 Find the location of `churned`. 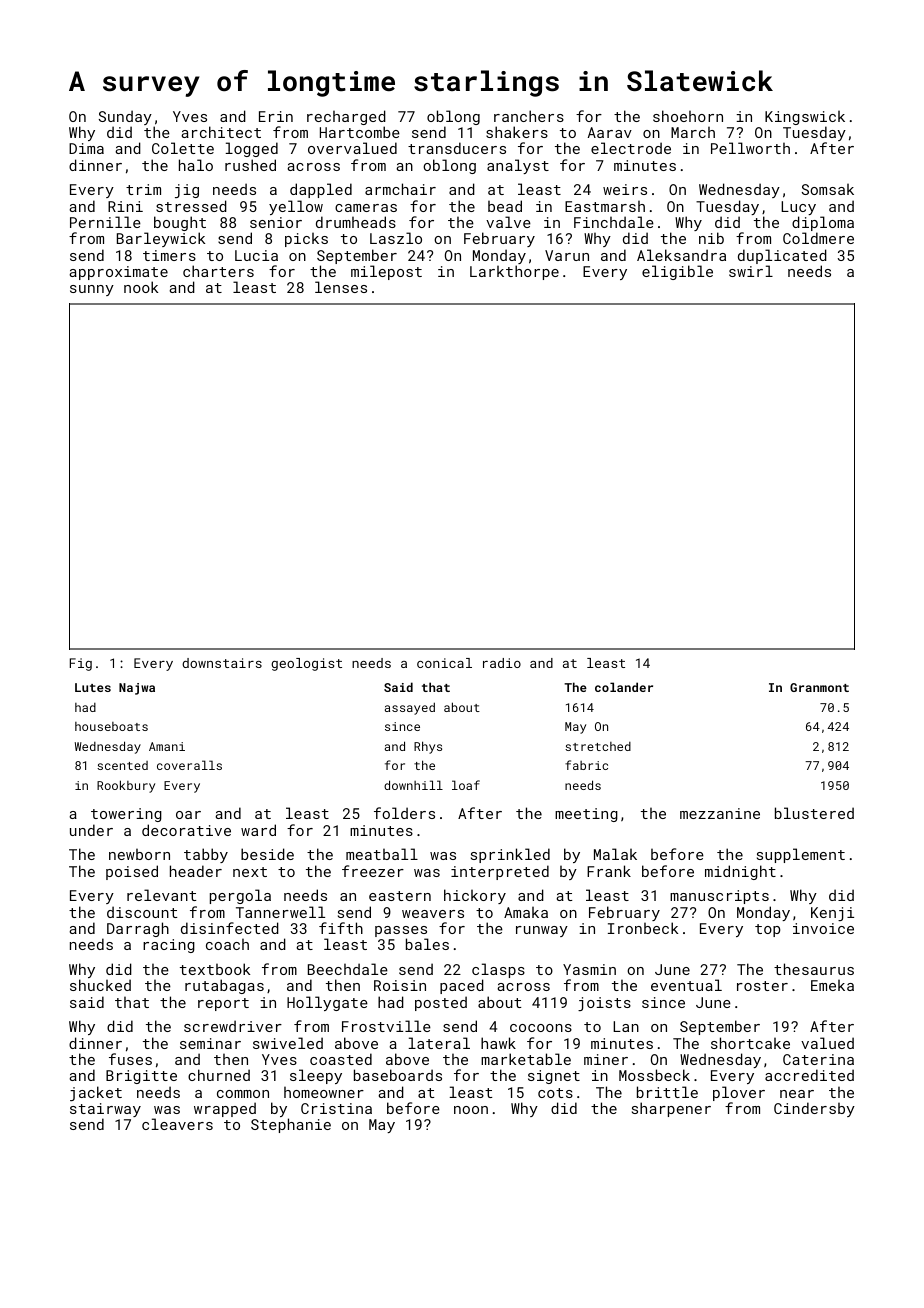

churned is located at coordinates (219, 1075).
